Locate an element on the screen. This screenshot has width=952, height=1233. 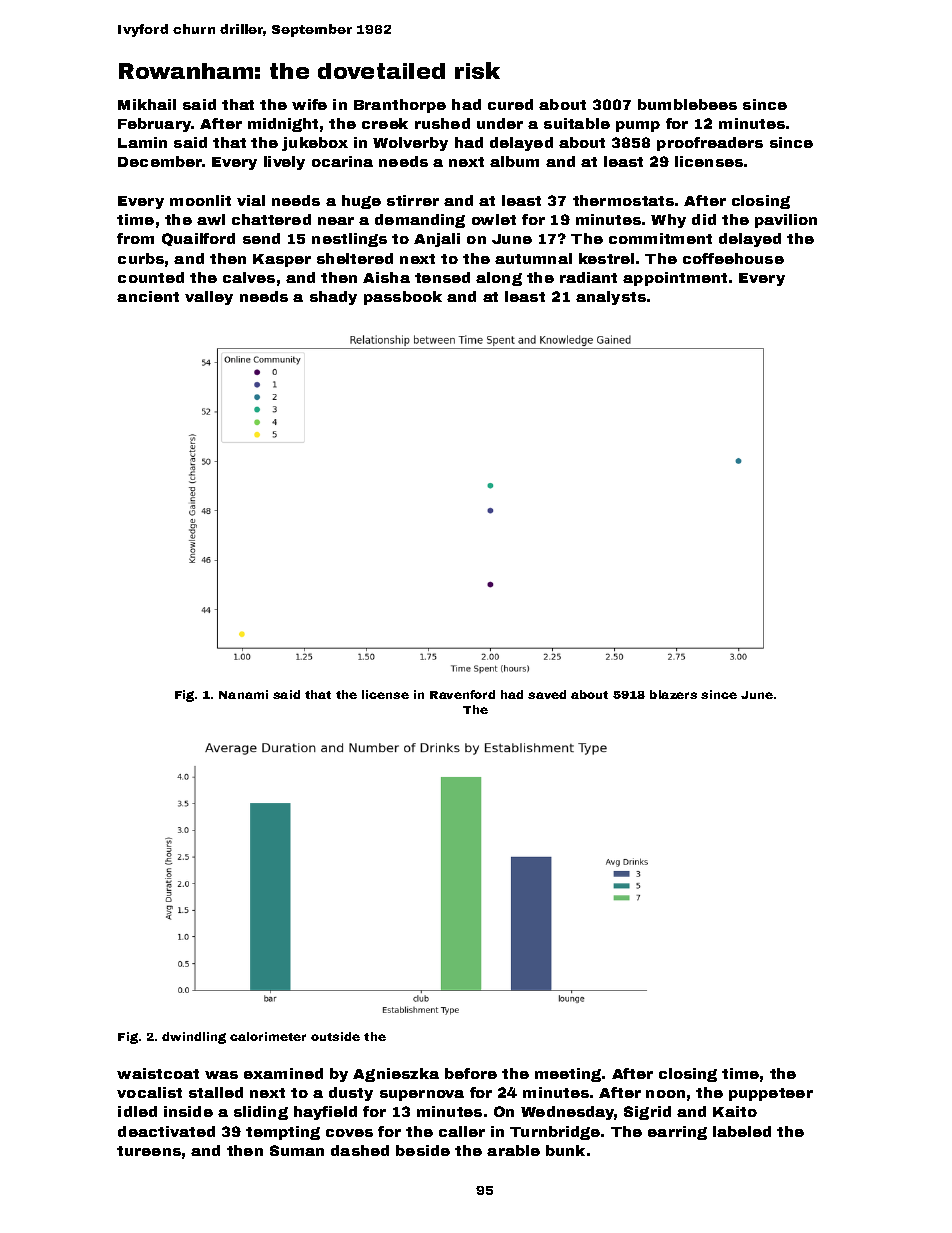
Suman is located at coordinates (297, 1150).
